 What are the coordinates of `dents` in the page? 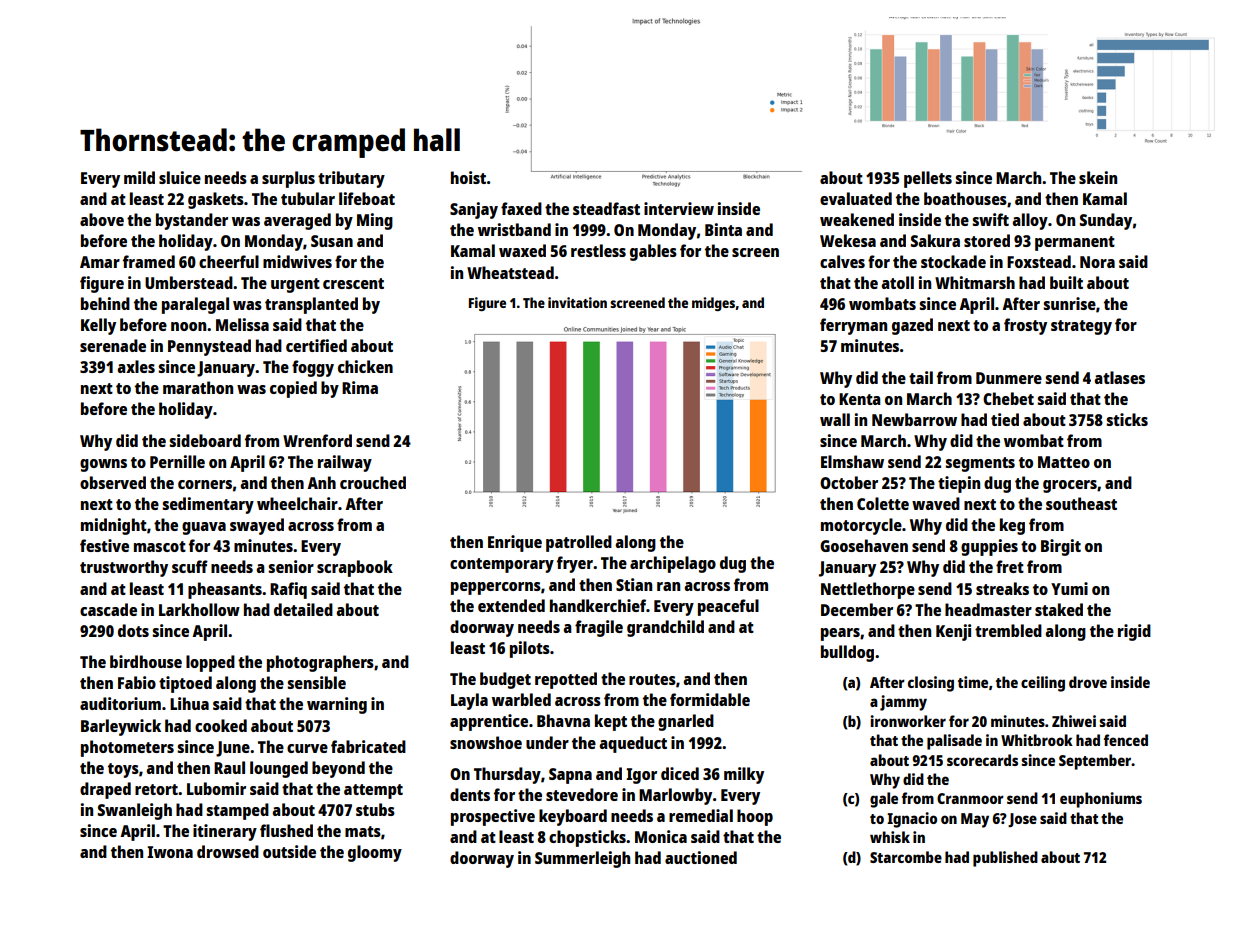 It's located at (470, 794).
